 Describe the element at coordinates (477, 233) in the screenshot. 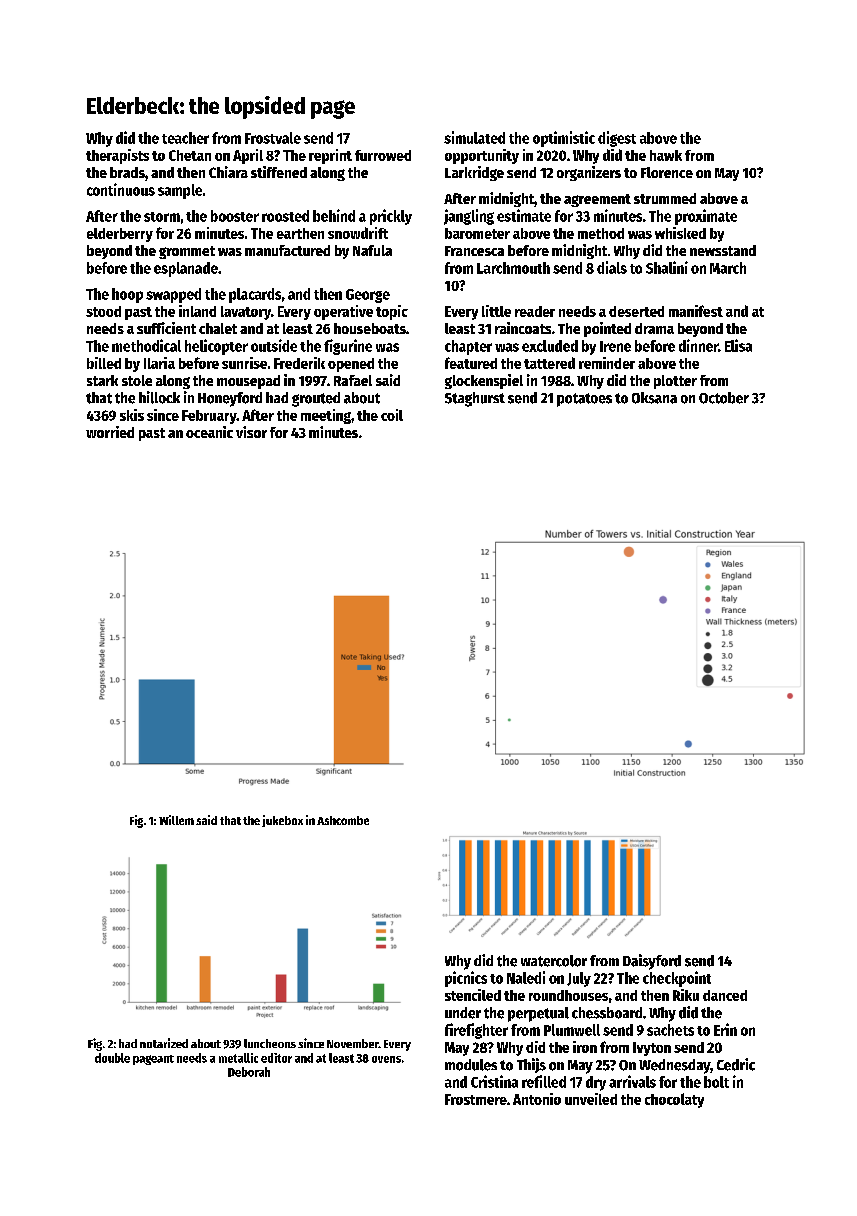

I see `barometer` at that location.
